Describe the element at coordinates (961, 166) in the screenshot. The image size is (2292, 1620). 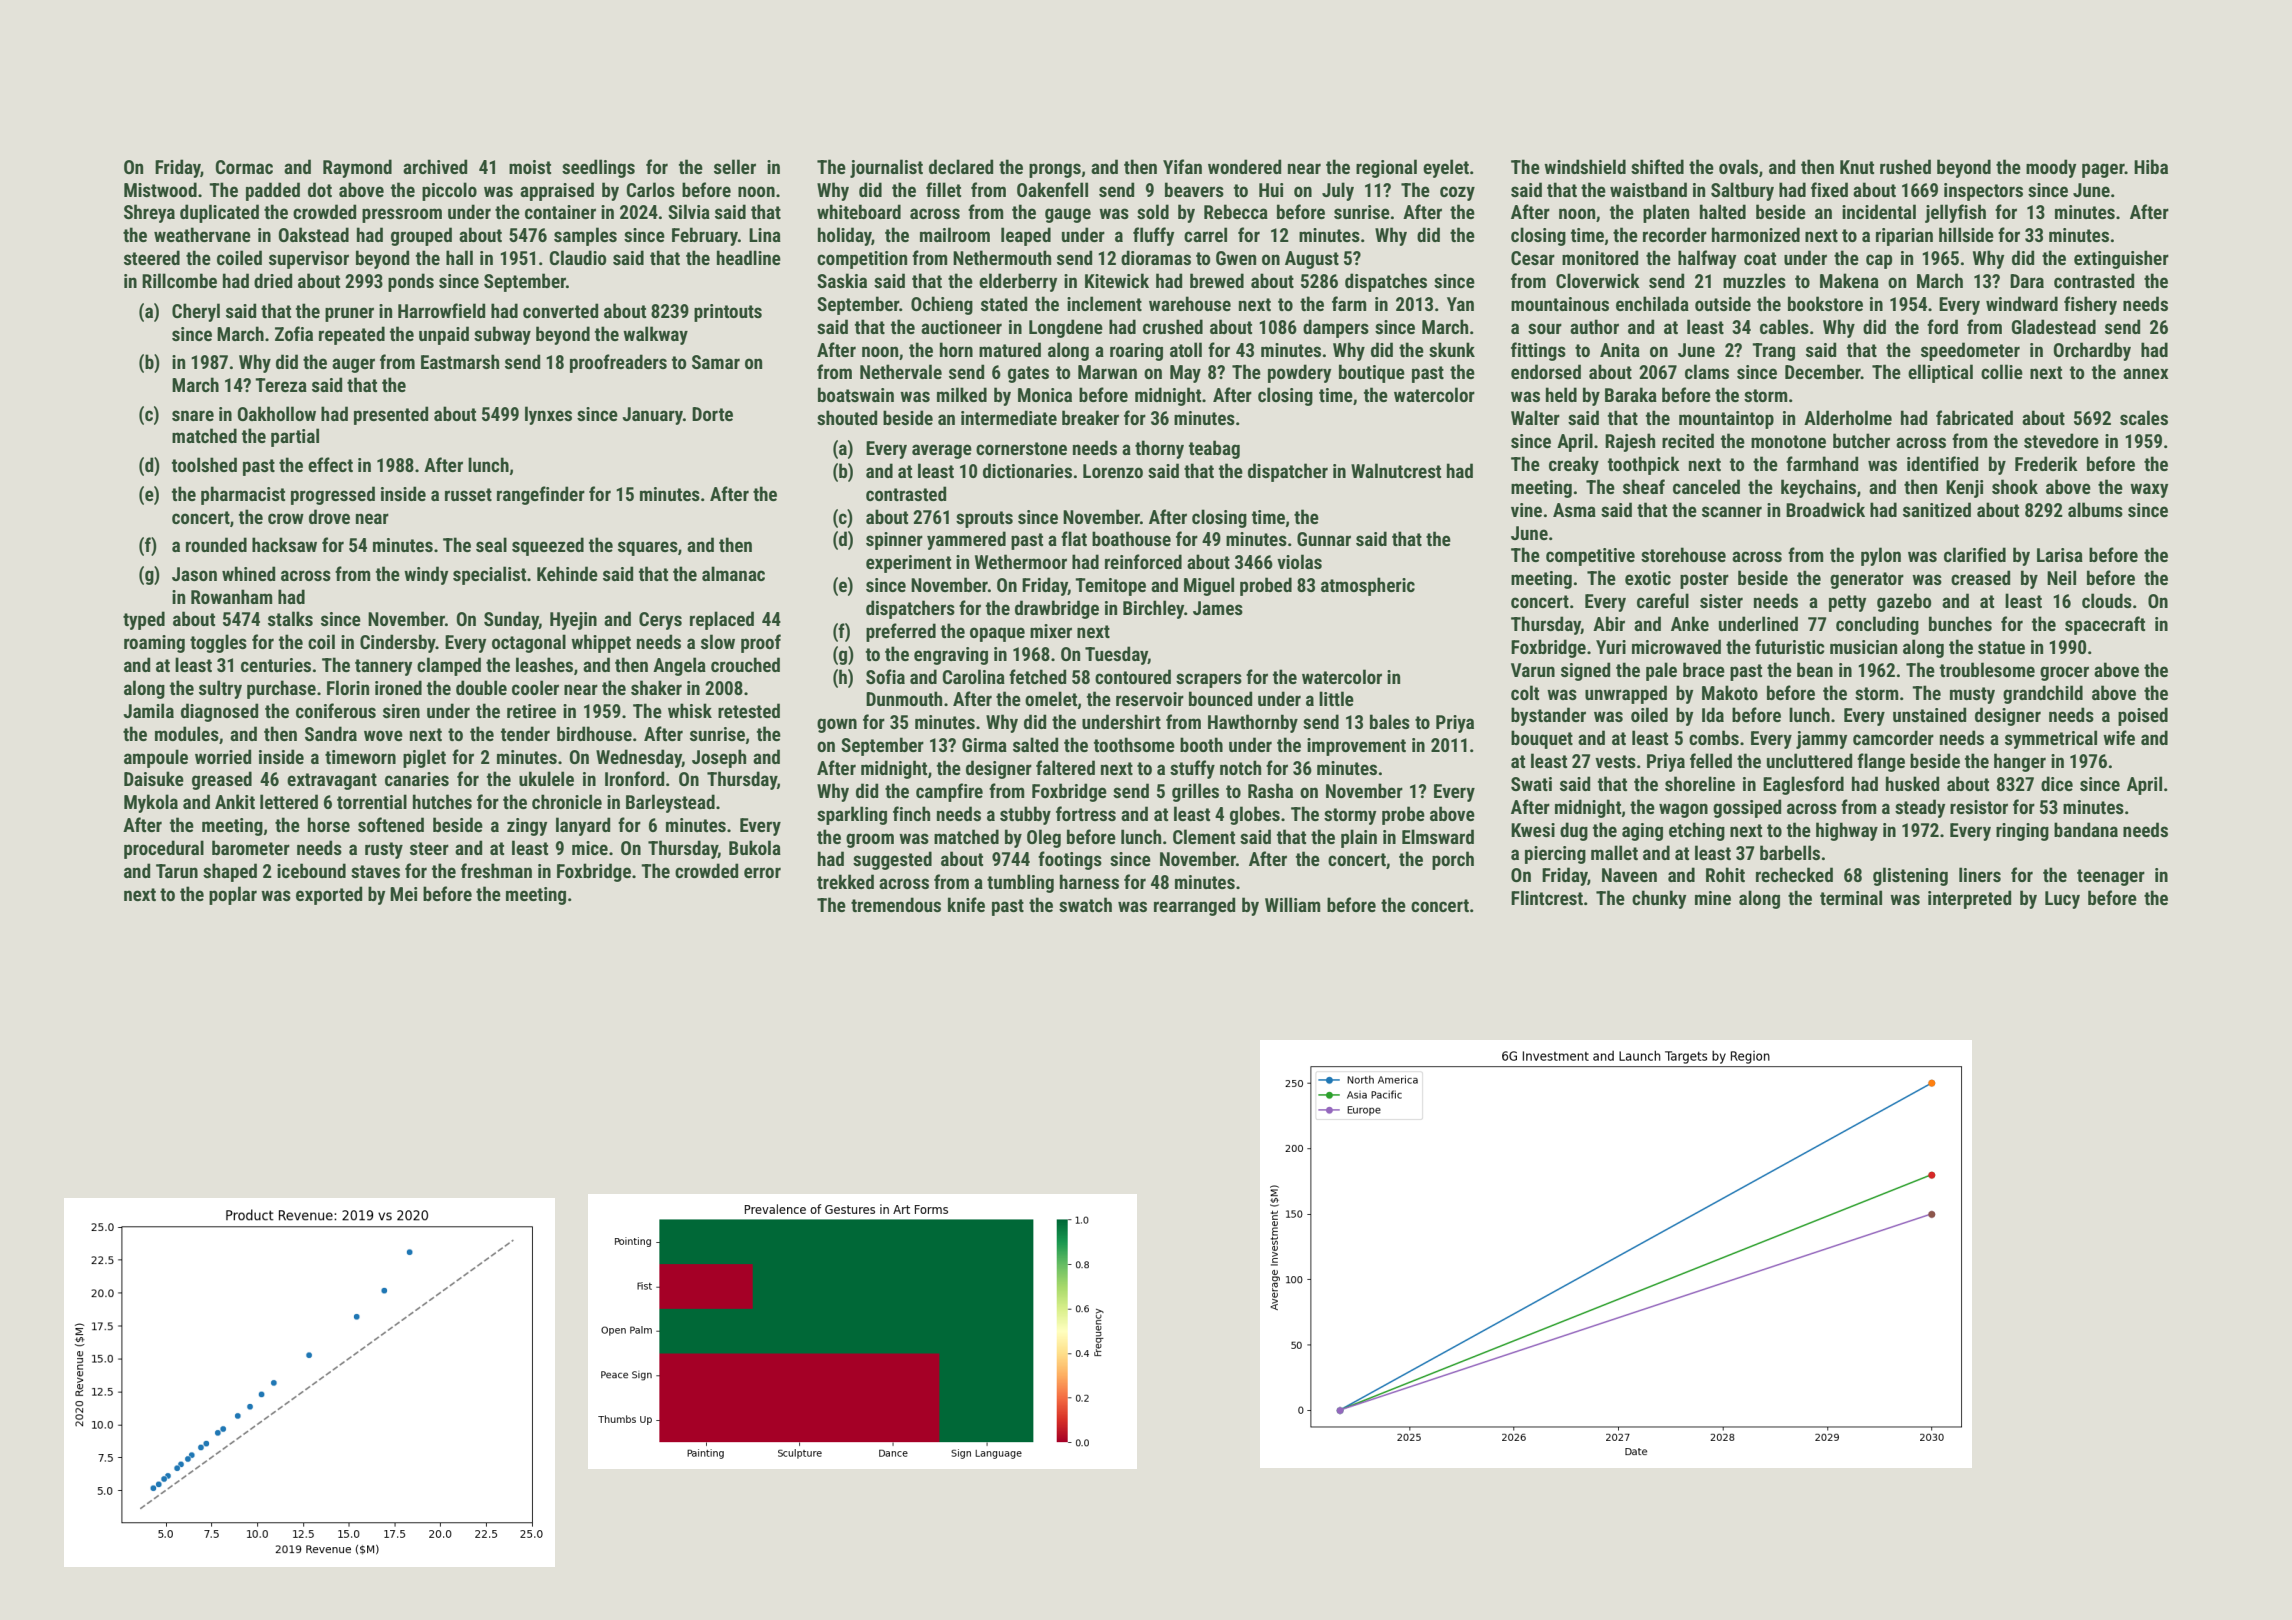
I see `declared` at that location.
